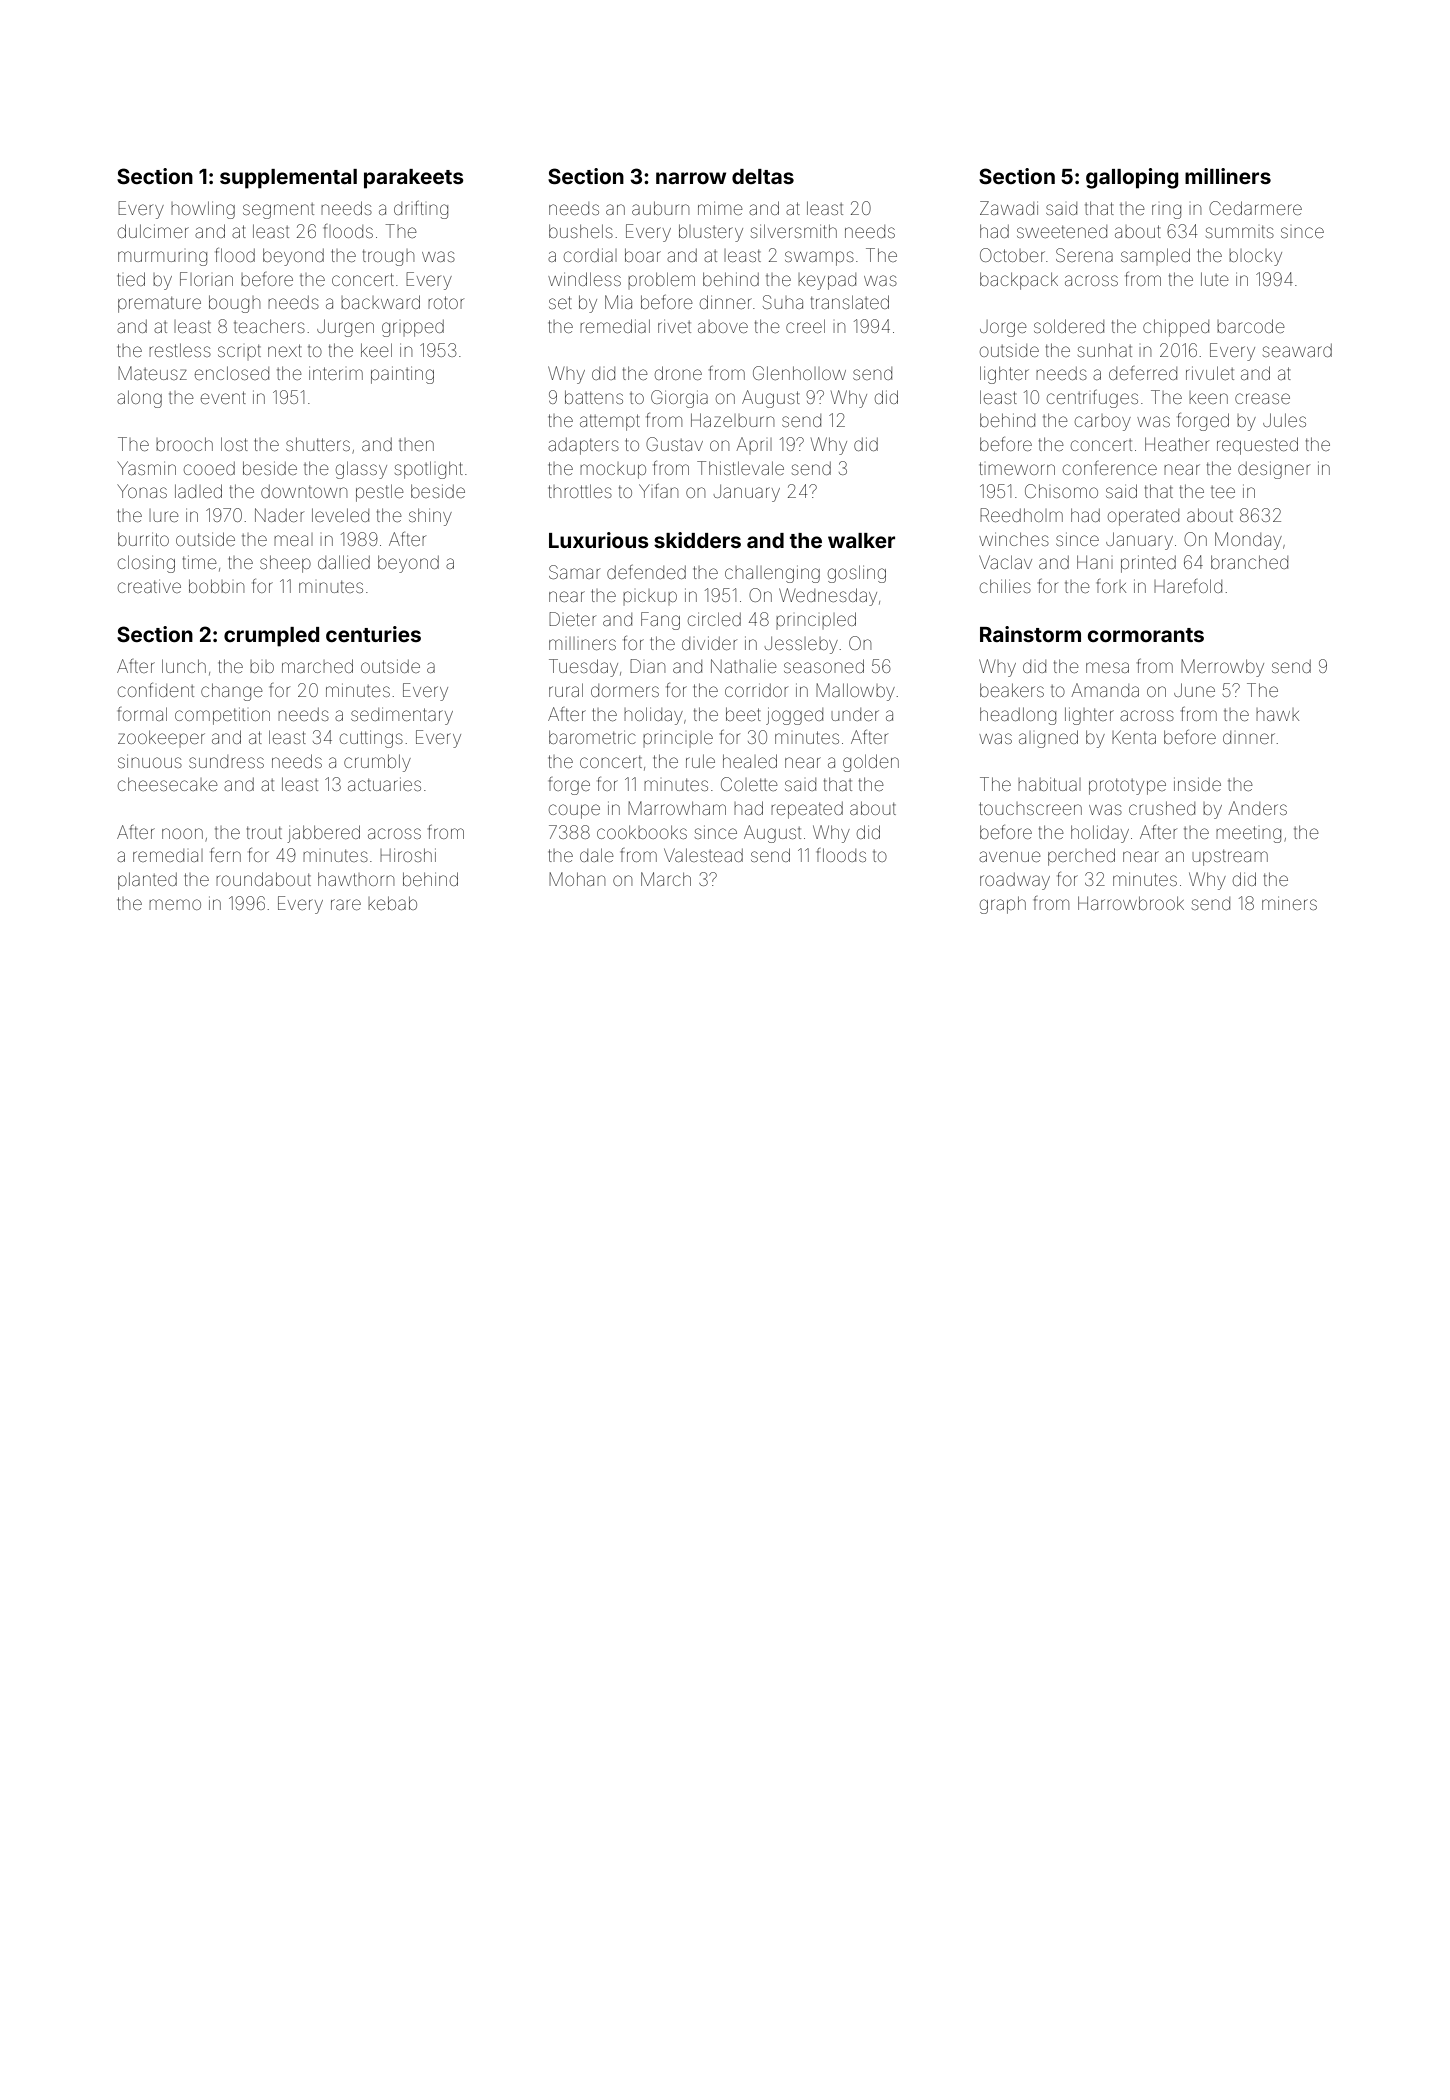 Image resolution: width=1450 pixels, height=2100 pixels. What do you see at coordinates (763, 176) in the image?
I see `deltas` at bounding box center [763, 176].
